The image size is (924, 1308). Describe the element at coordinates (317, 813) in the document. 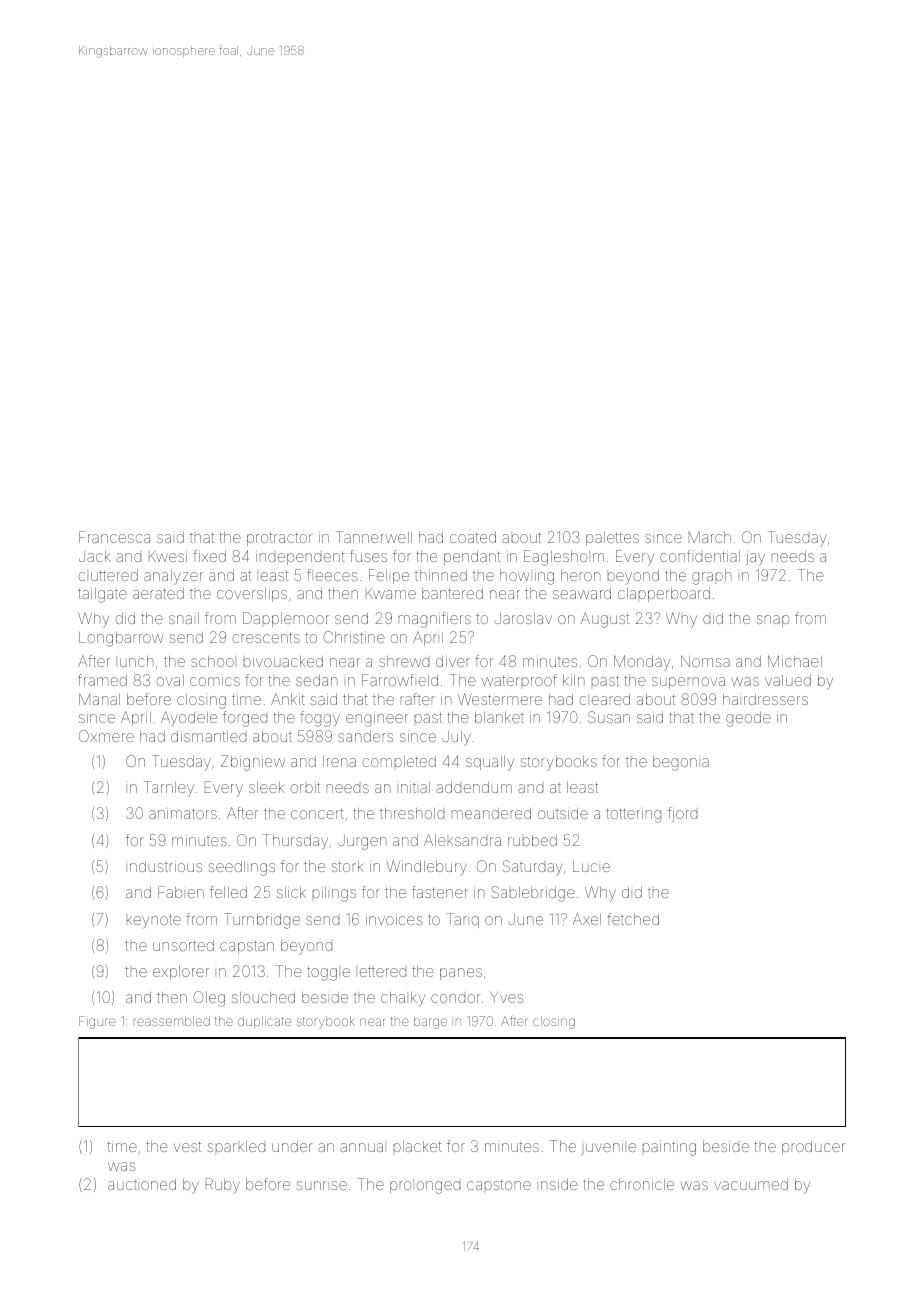

I see `concert` at that location.
